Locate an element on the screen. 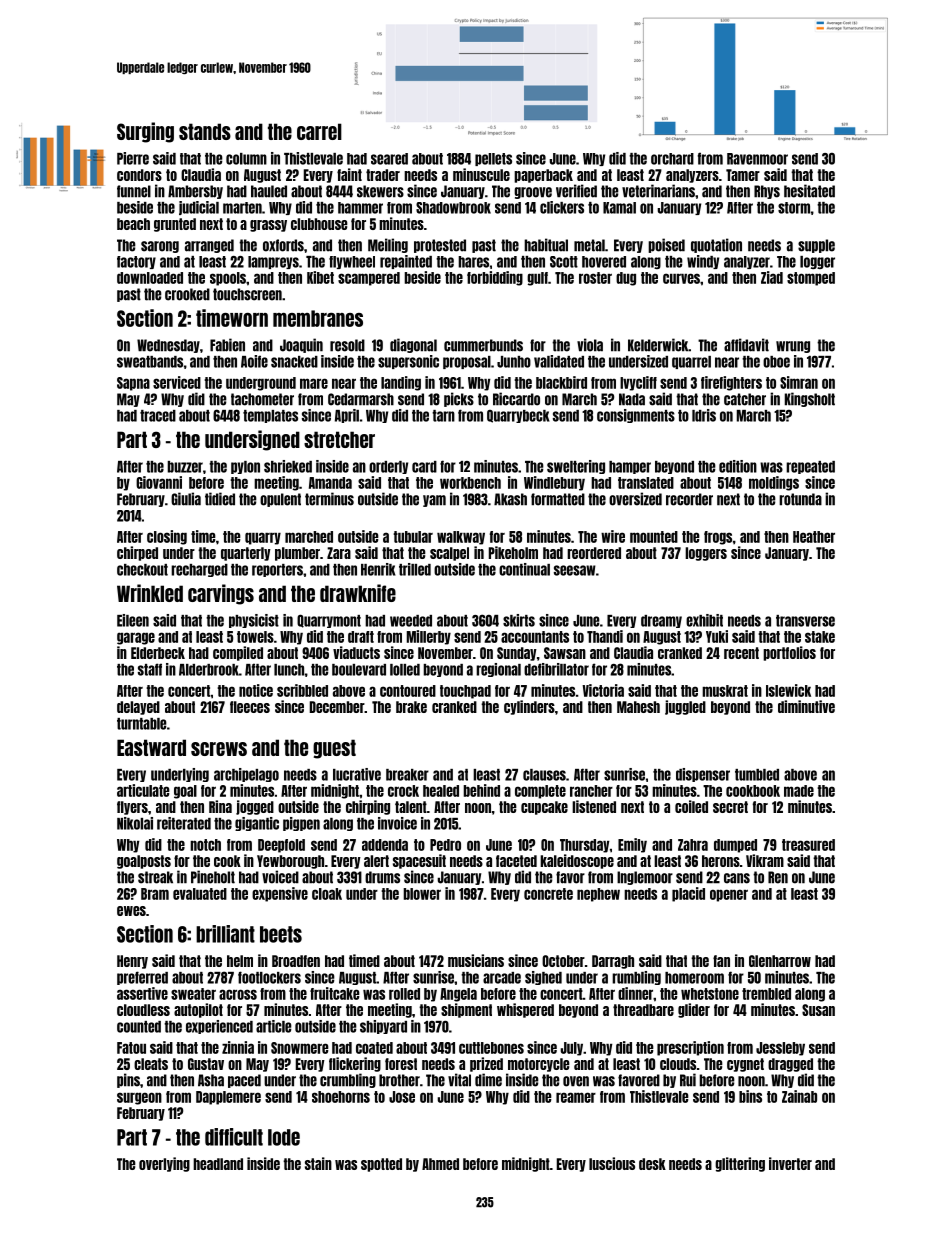 The height and width of the screenshot is (1233, 952). pellets is located at coordinates (493, 159).
